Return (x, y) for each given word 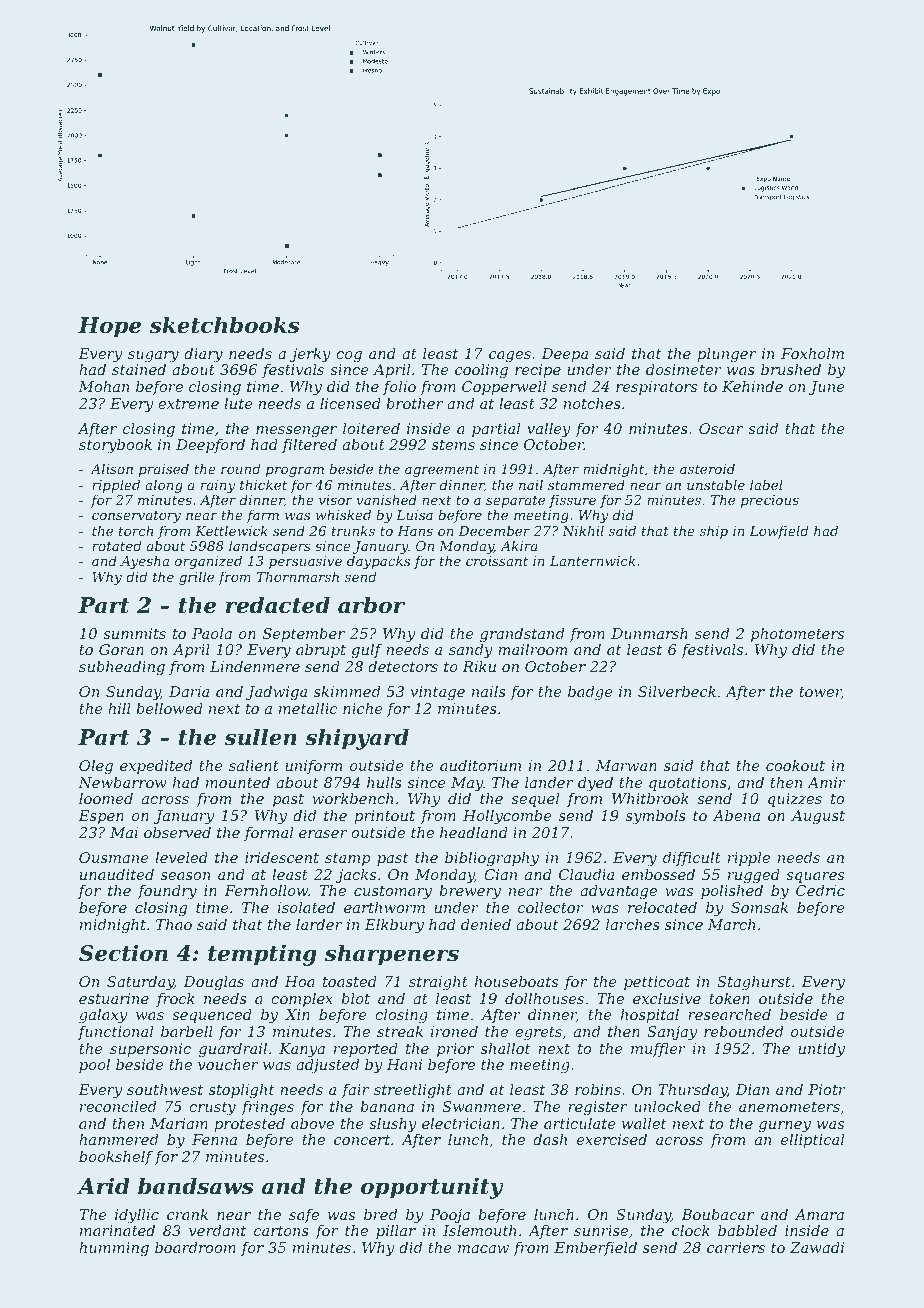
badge (590, 693)
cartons (281, 1231)
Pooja (450, 1216)
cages (510, 357)
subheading (122, 668)
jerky (310, 355)
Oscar (721, 428)
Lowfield (778, 532)
